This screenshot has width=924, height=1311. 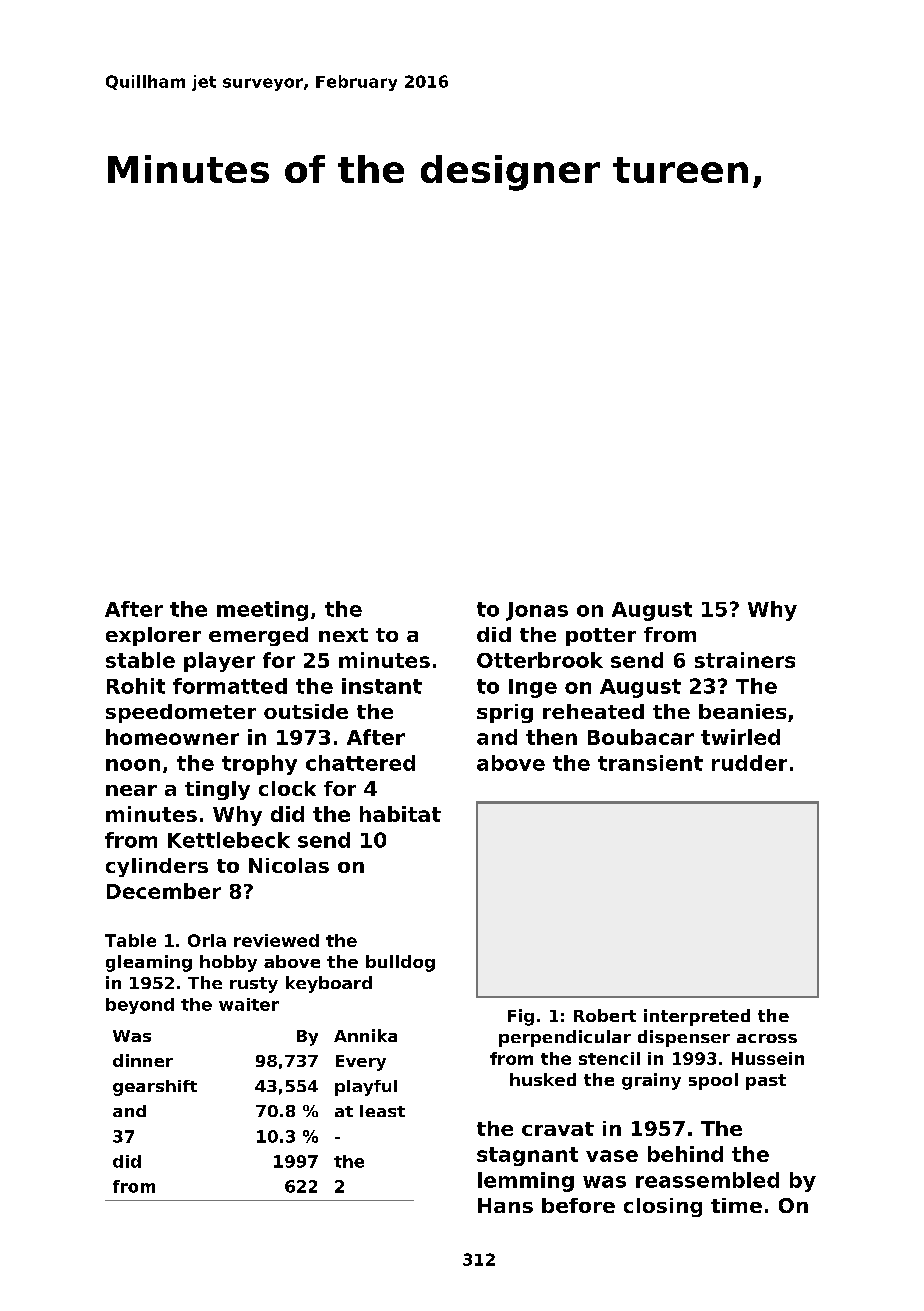 What do you see at coordinates (400, 814) in the screenshot?
I see `habitat` at bounding box center [400, 814].
